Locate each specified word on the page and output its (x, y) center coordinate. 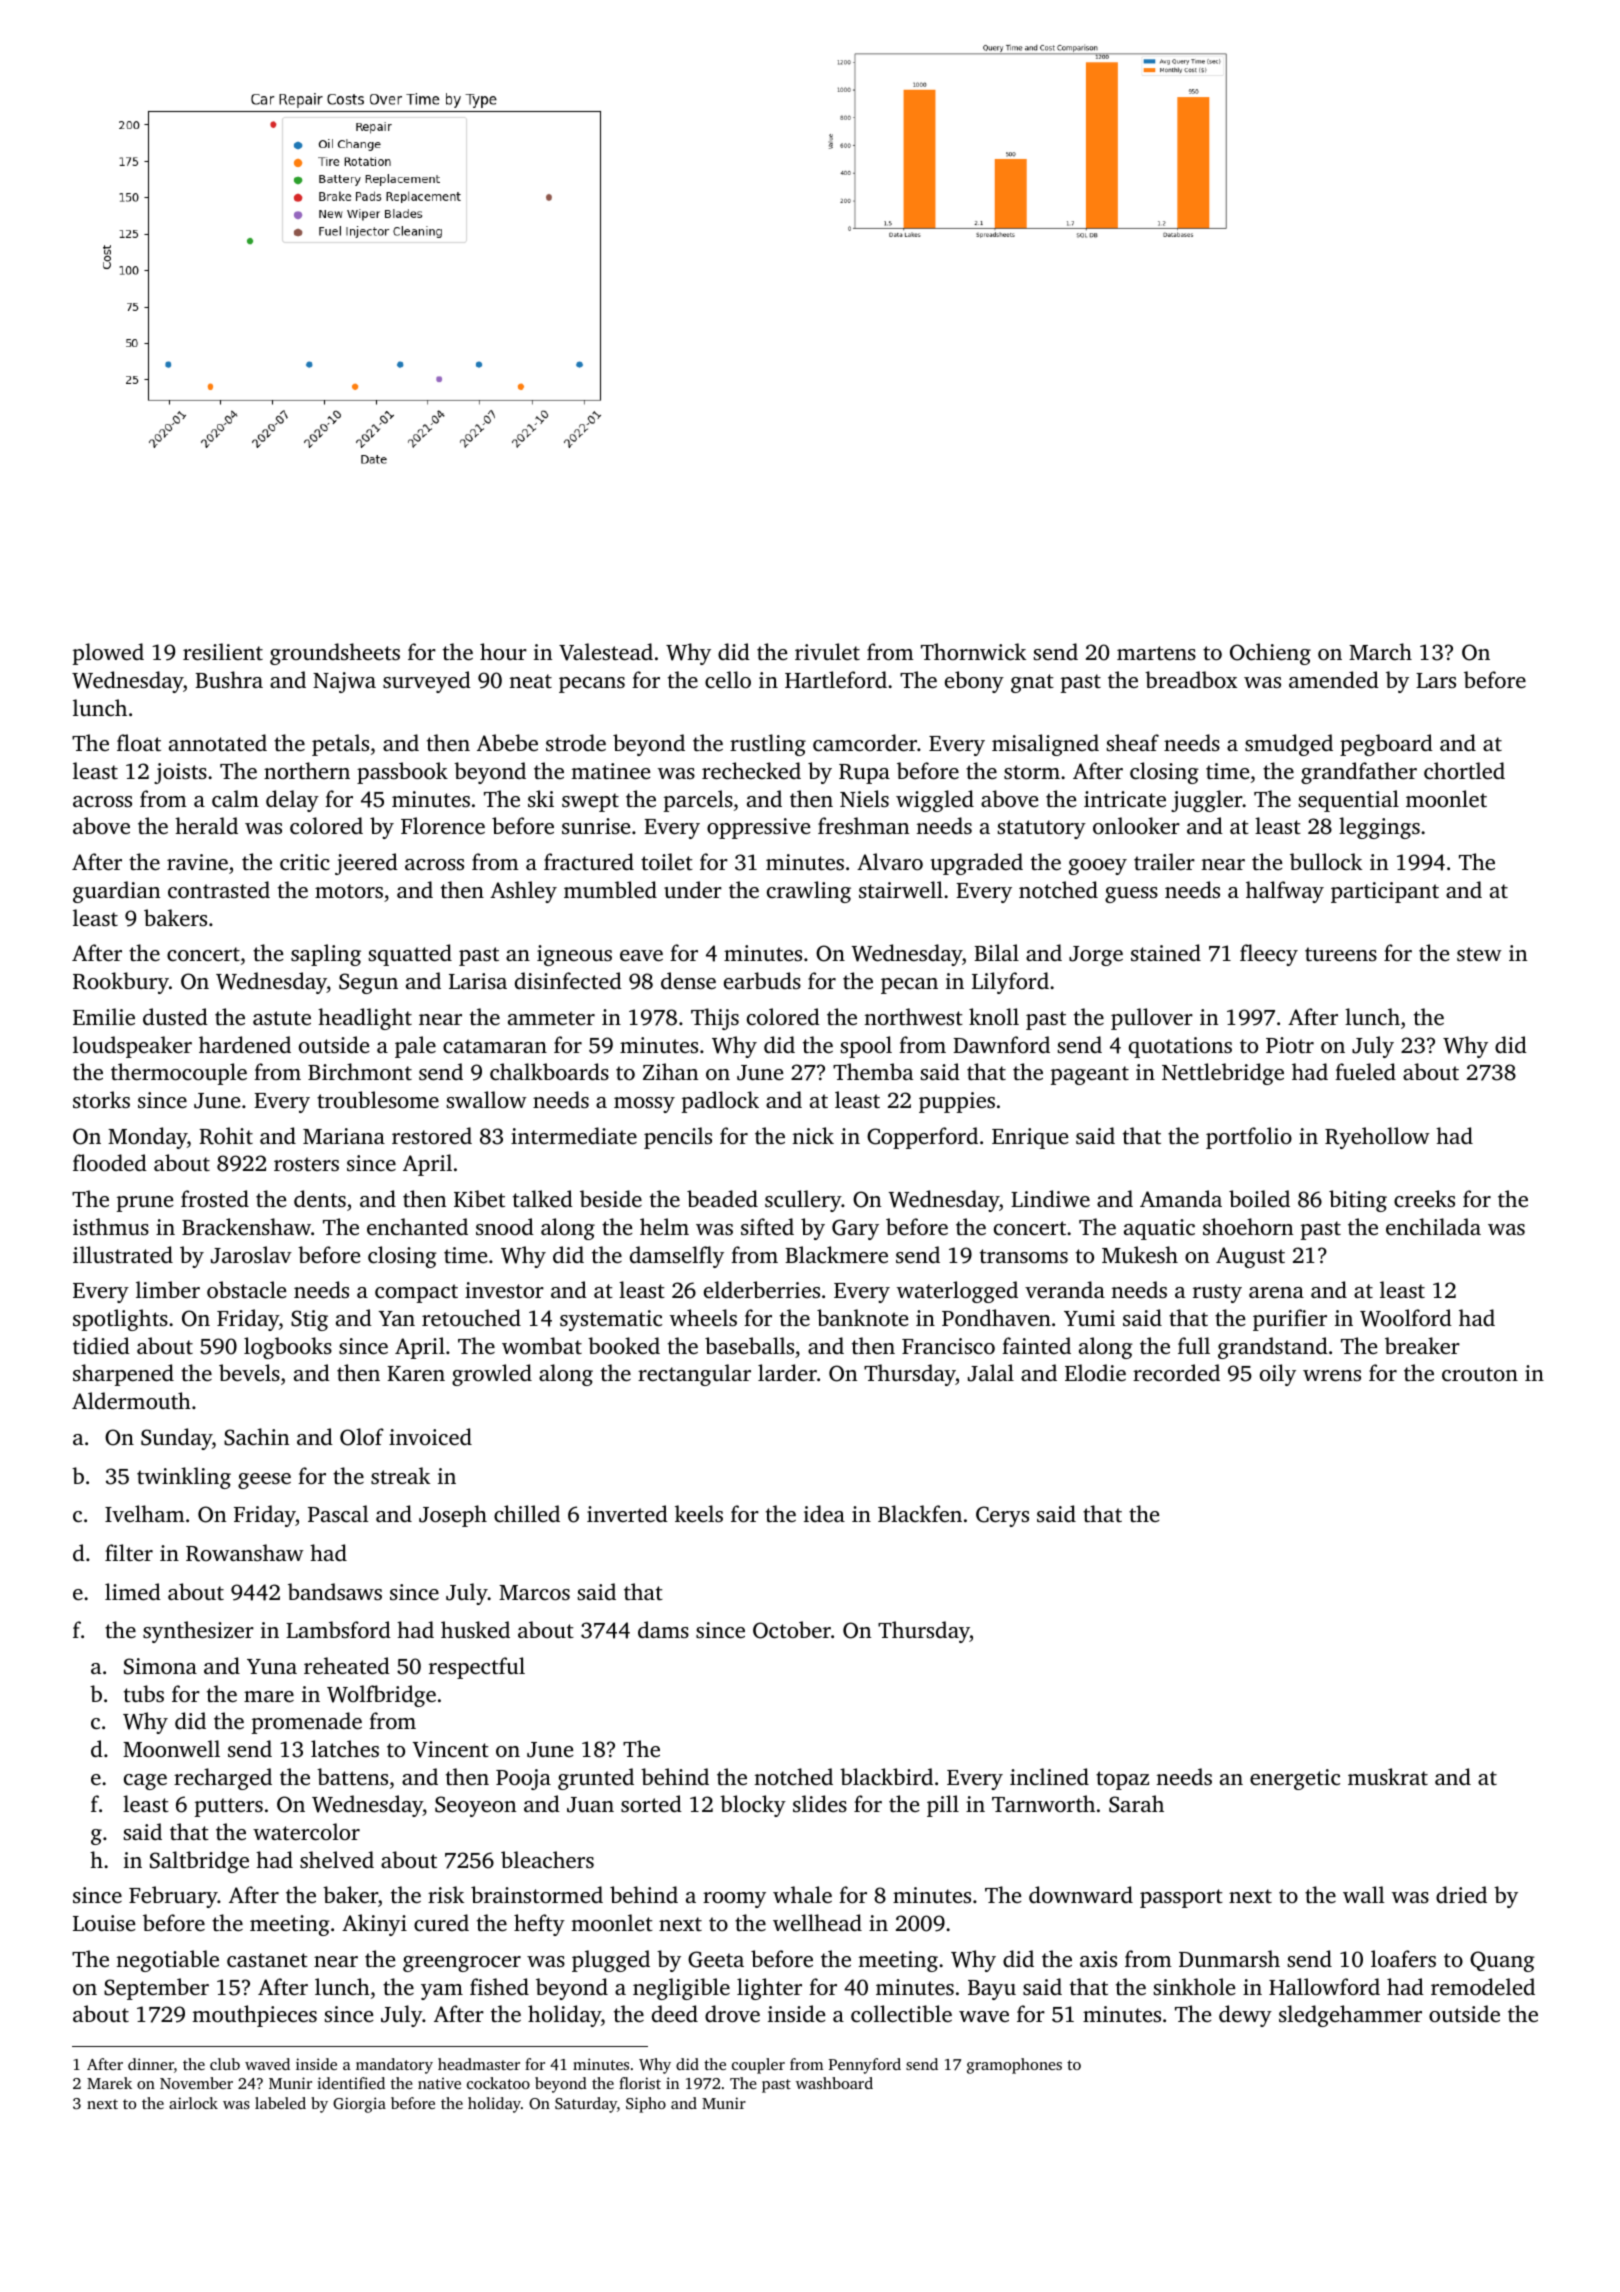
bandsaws (335, 1591)
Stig (309, 1320)
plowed (108, 654)
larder (787, 1372)
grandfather (1359, 773)
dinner (151, 2064)
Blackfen (920, 1513)
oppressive (758, 828)
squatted (410, 955)
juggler (1207, 801)
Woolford (1406, 1318)
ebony (974, 682)
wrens (1332, 1375)
